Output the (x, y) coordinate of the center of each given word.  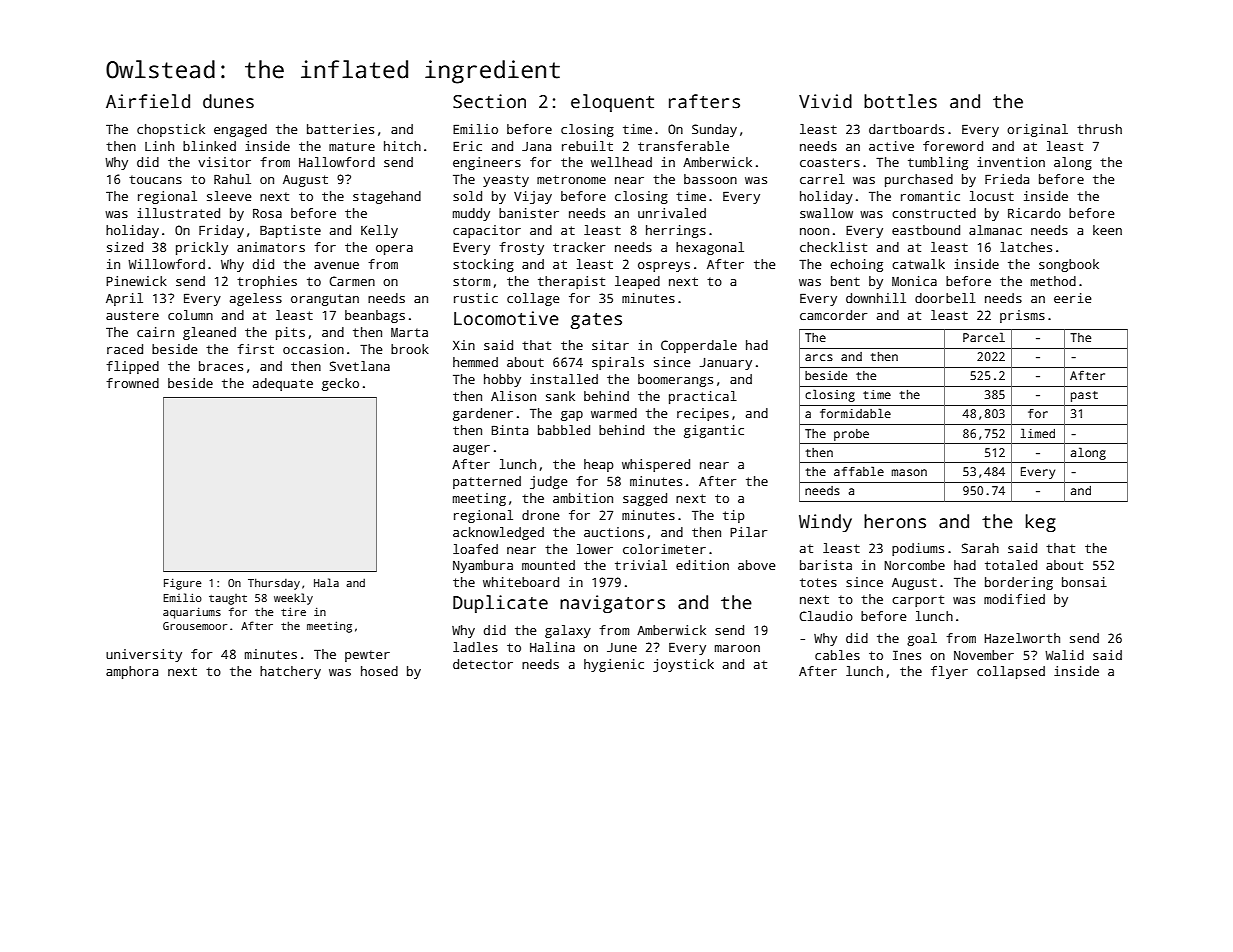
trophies (267, 282)
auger (471, 450)
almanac (995, 230)
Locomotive (506, 318)
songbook (1069, 265)
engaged (240, 130)
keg (1041, 523)
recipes (703, 414)
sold (467, 196)
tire (293, 612)
